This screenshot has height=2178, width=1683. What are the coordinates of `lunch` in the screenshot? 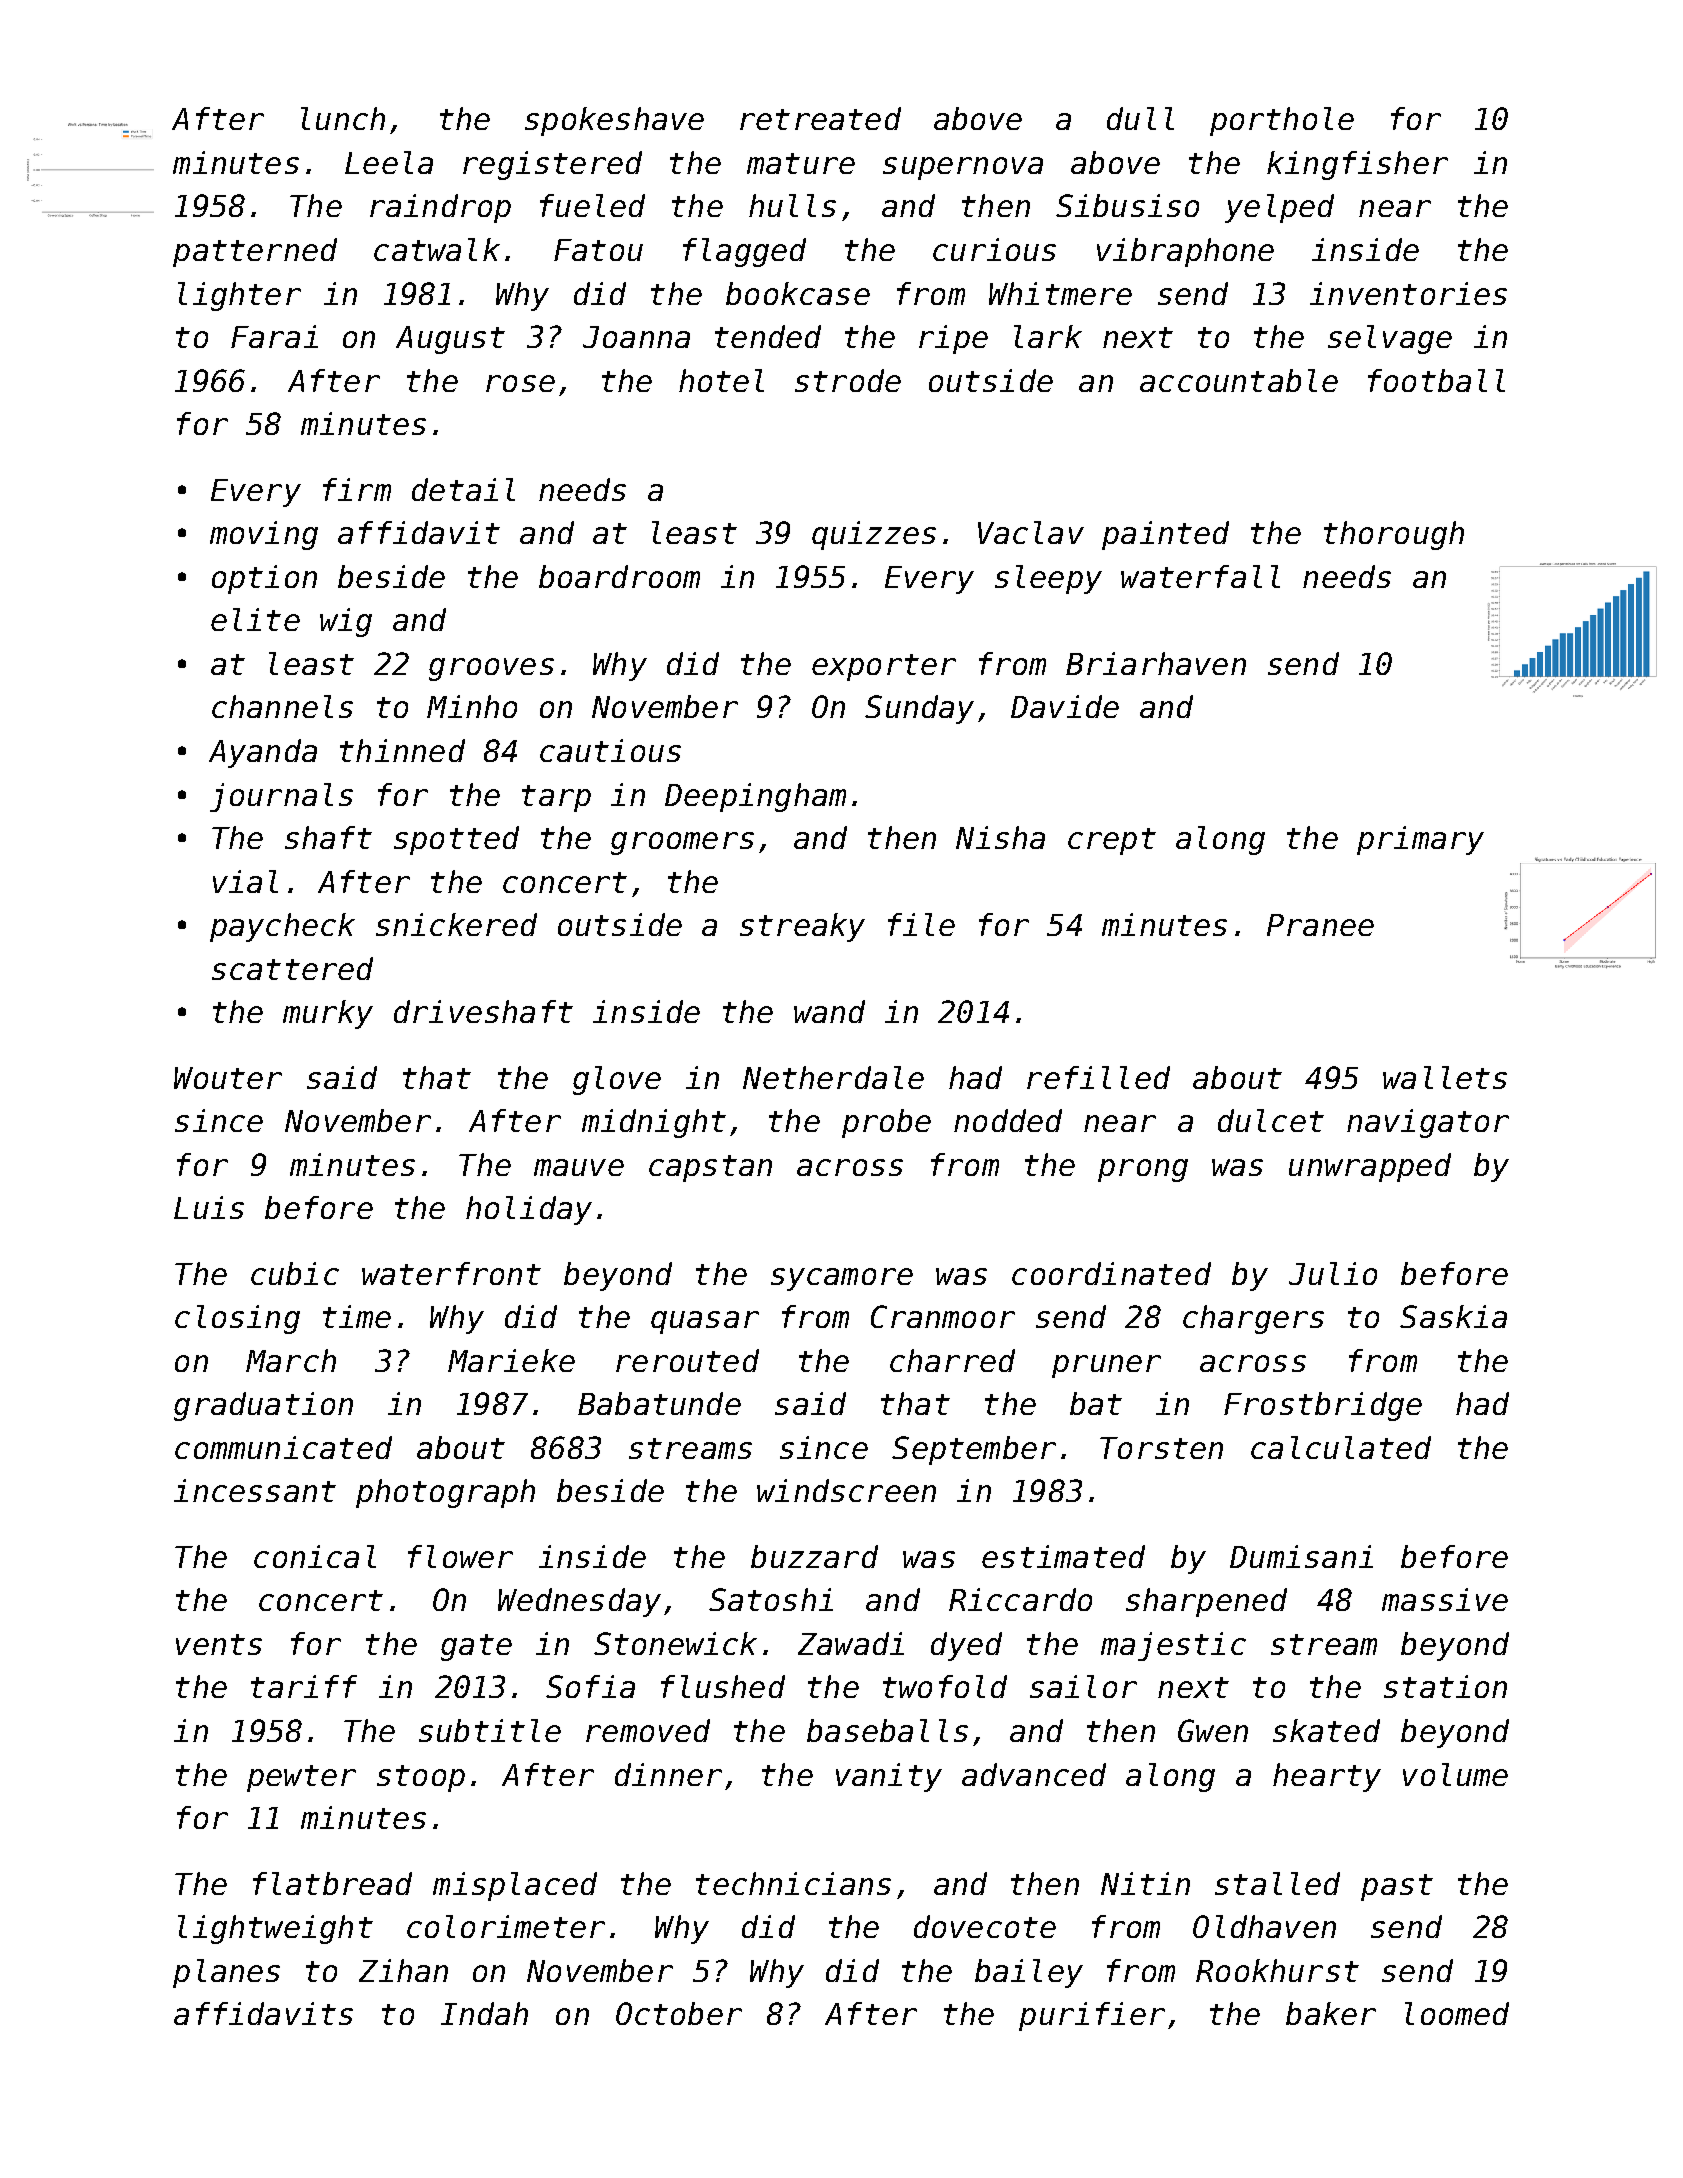 It's located at (343, 118).
